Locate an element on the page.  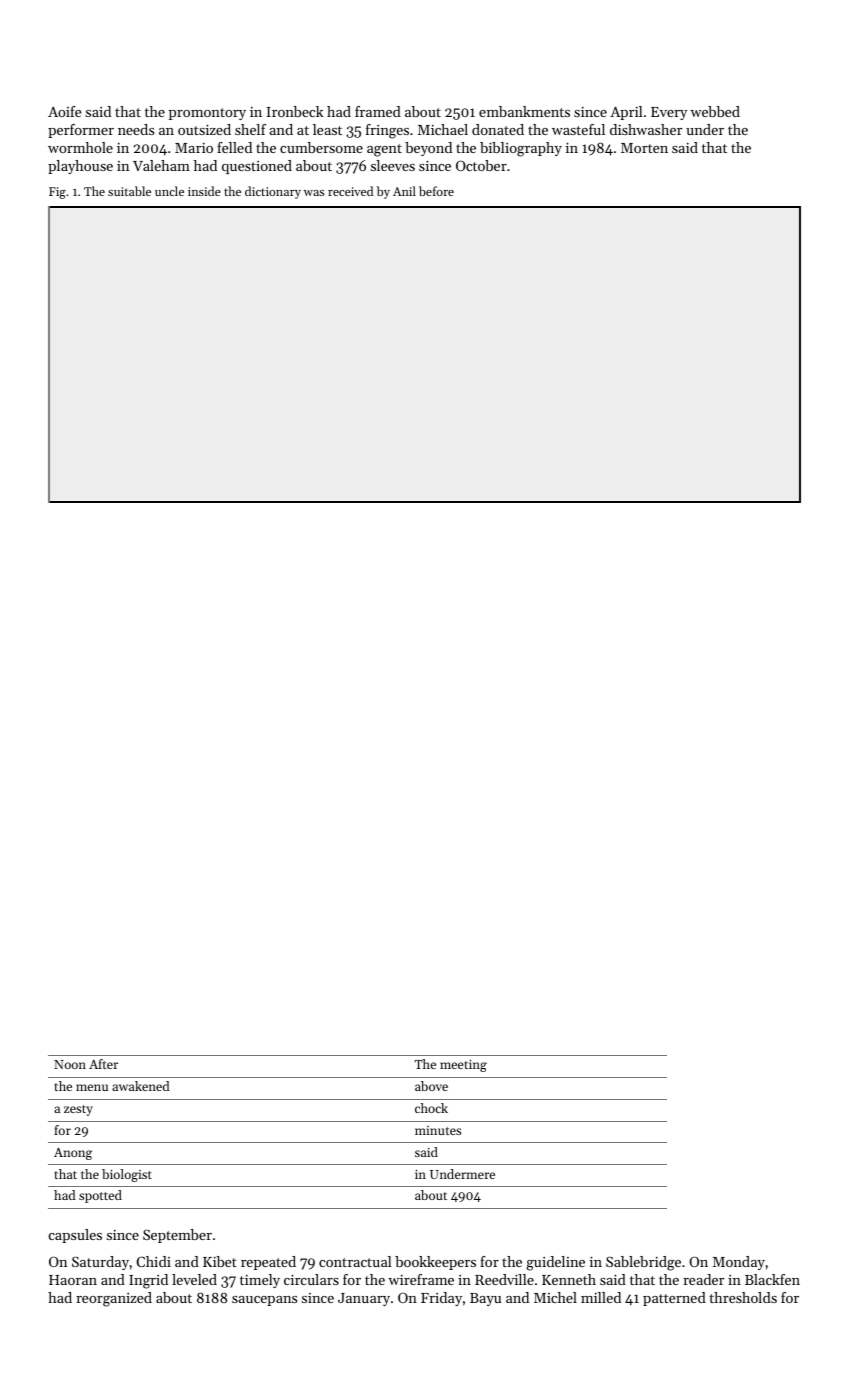
Bayu is located at coordinates (485, 1299).
